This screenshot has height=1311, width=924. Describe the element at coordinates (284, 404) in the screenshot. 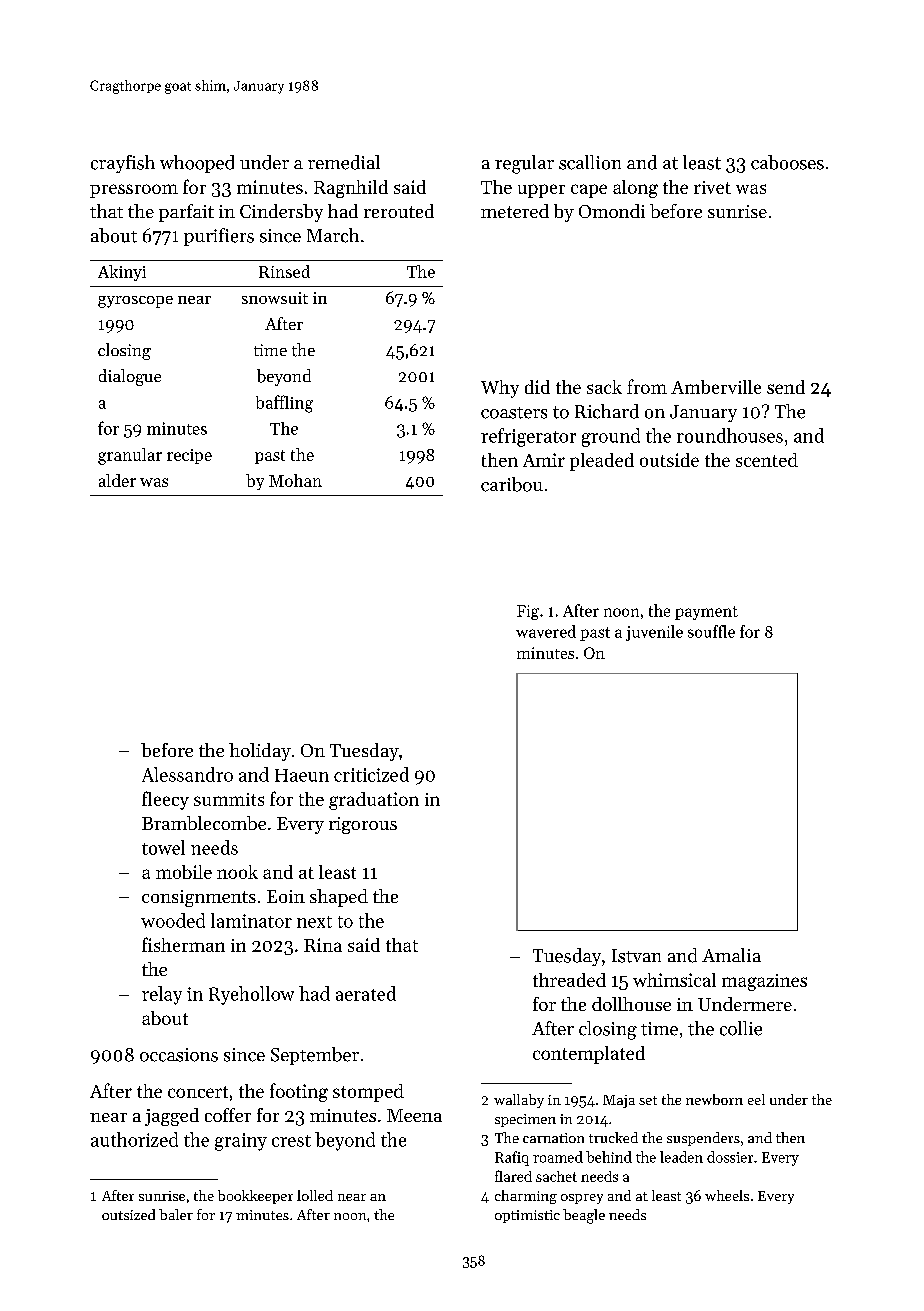

I see `baffling` at that location.
